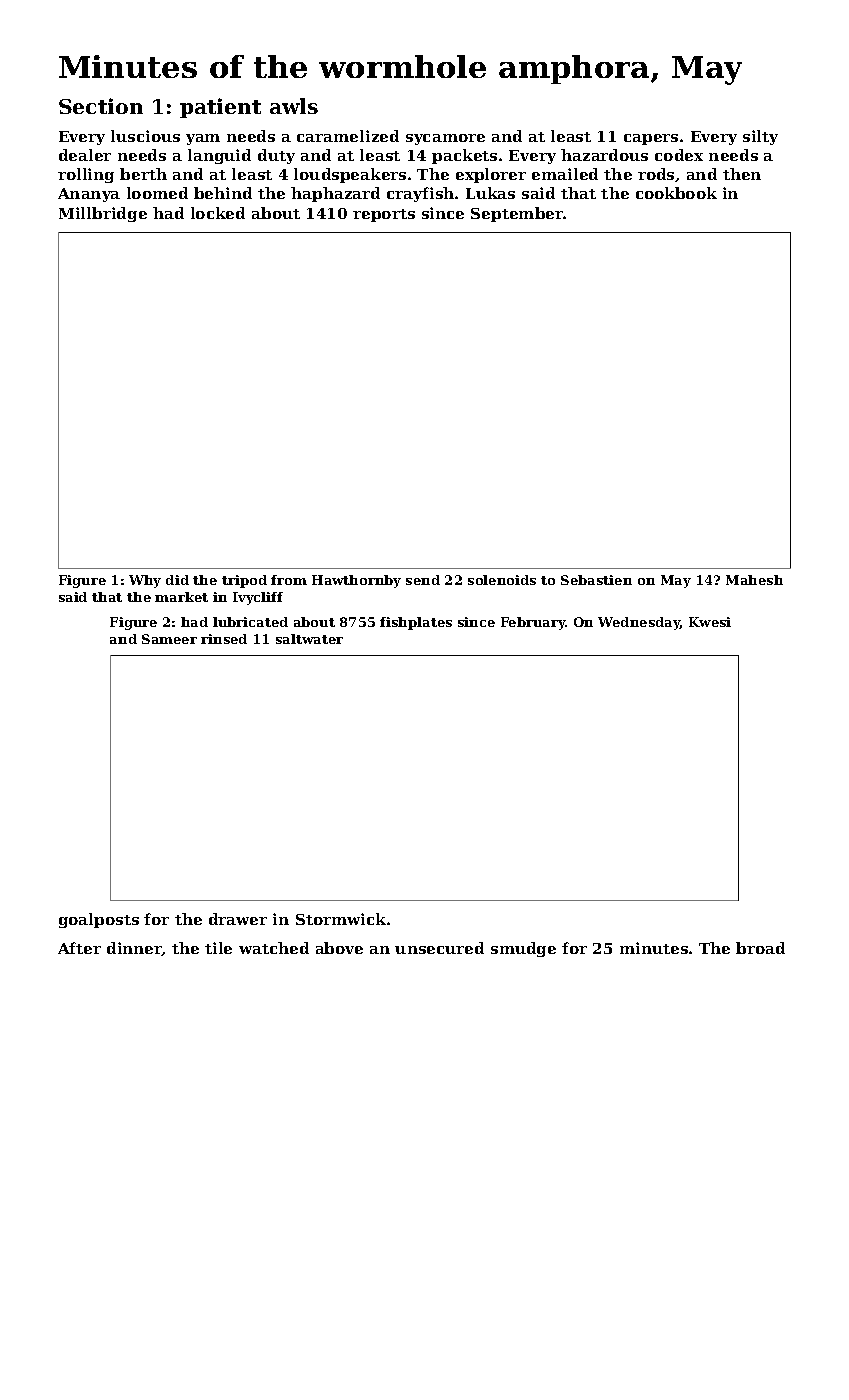  Describe the element at coordinates (145, 581) in the screenshot. I see `Why` at that location.
